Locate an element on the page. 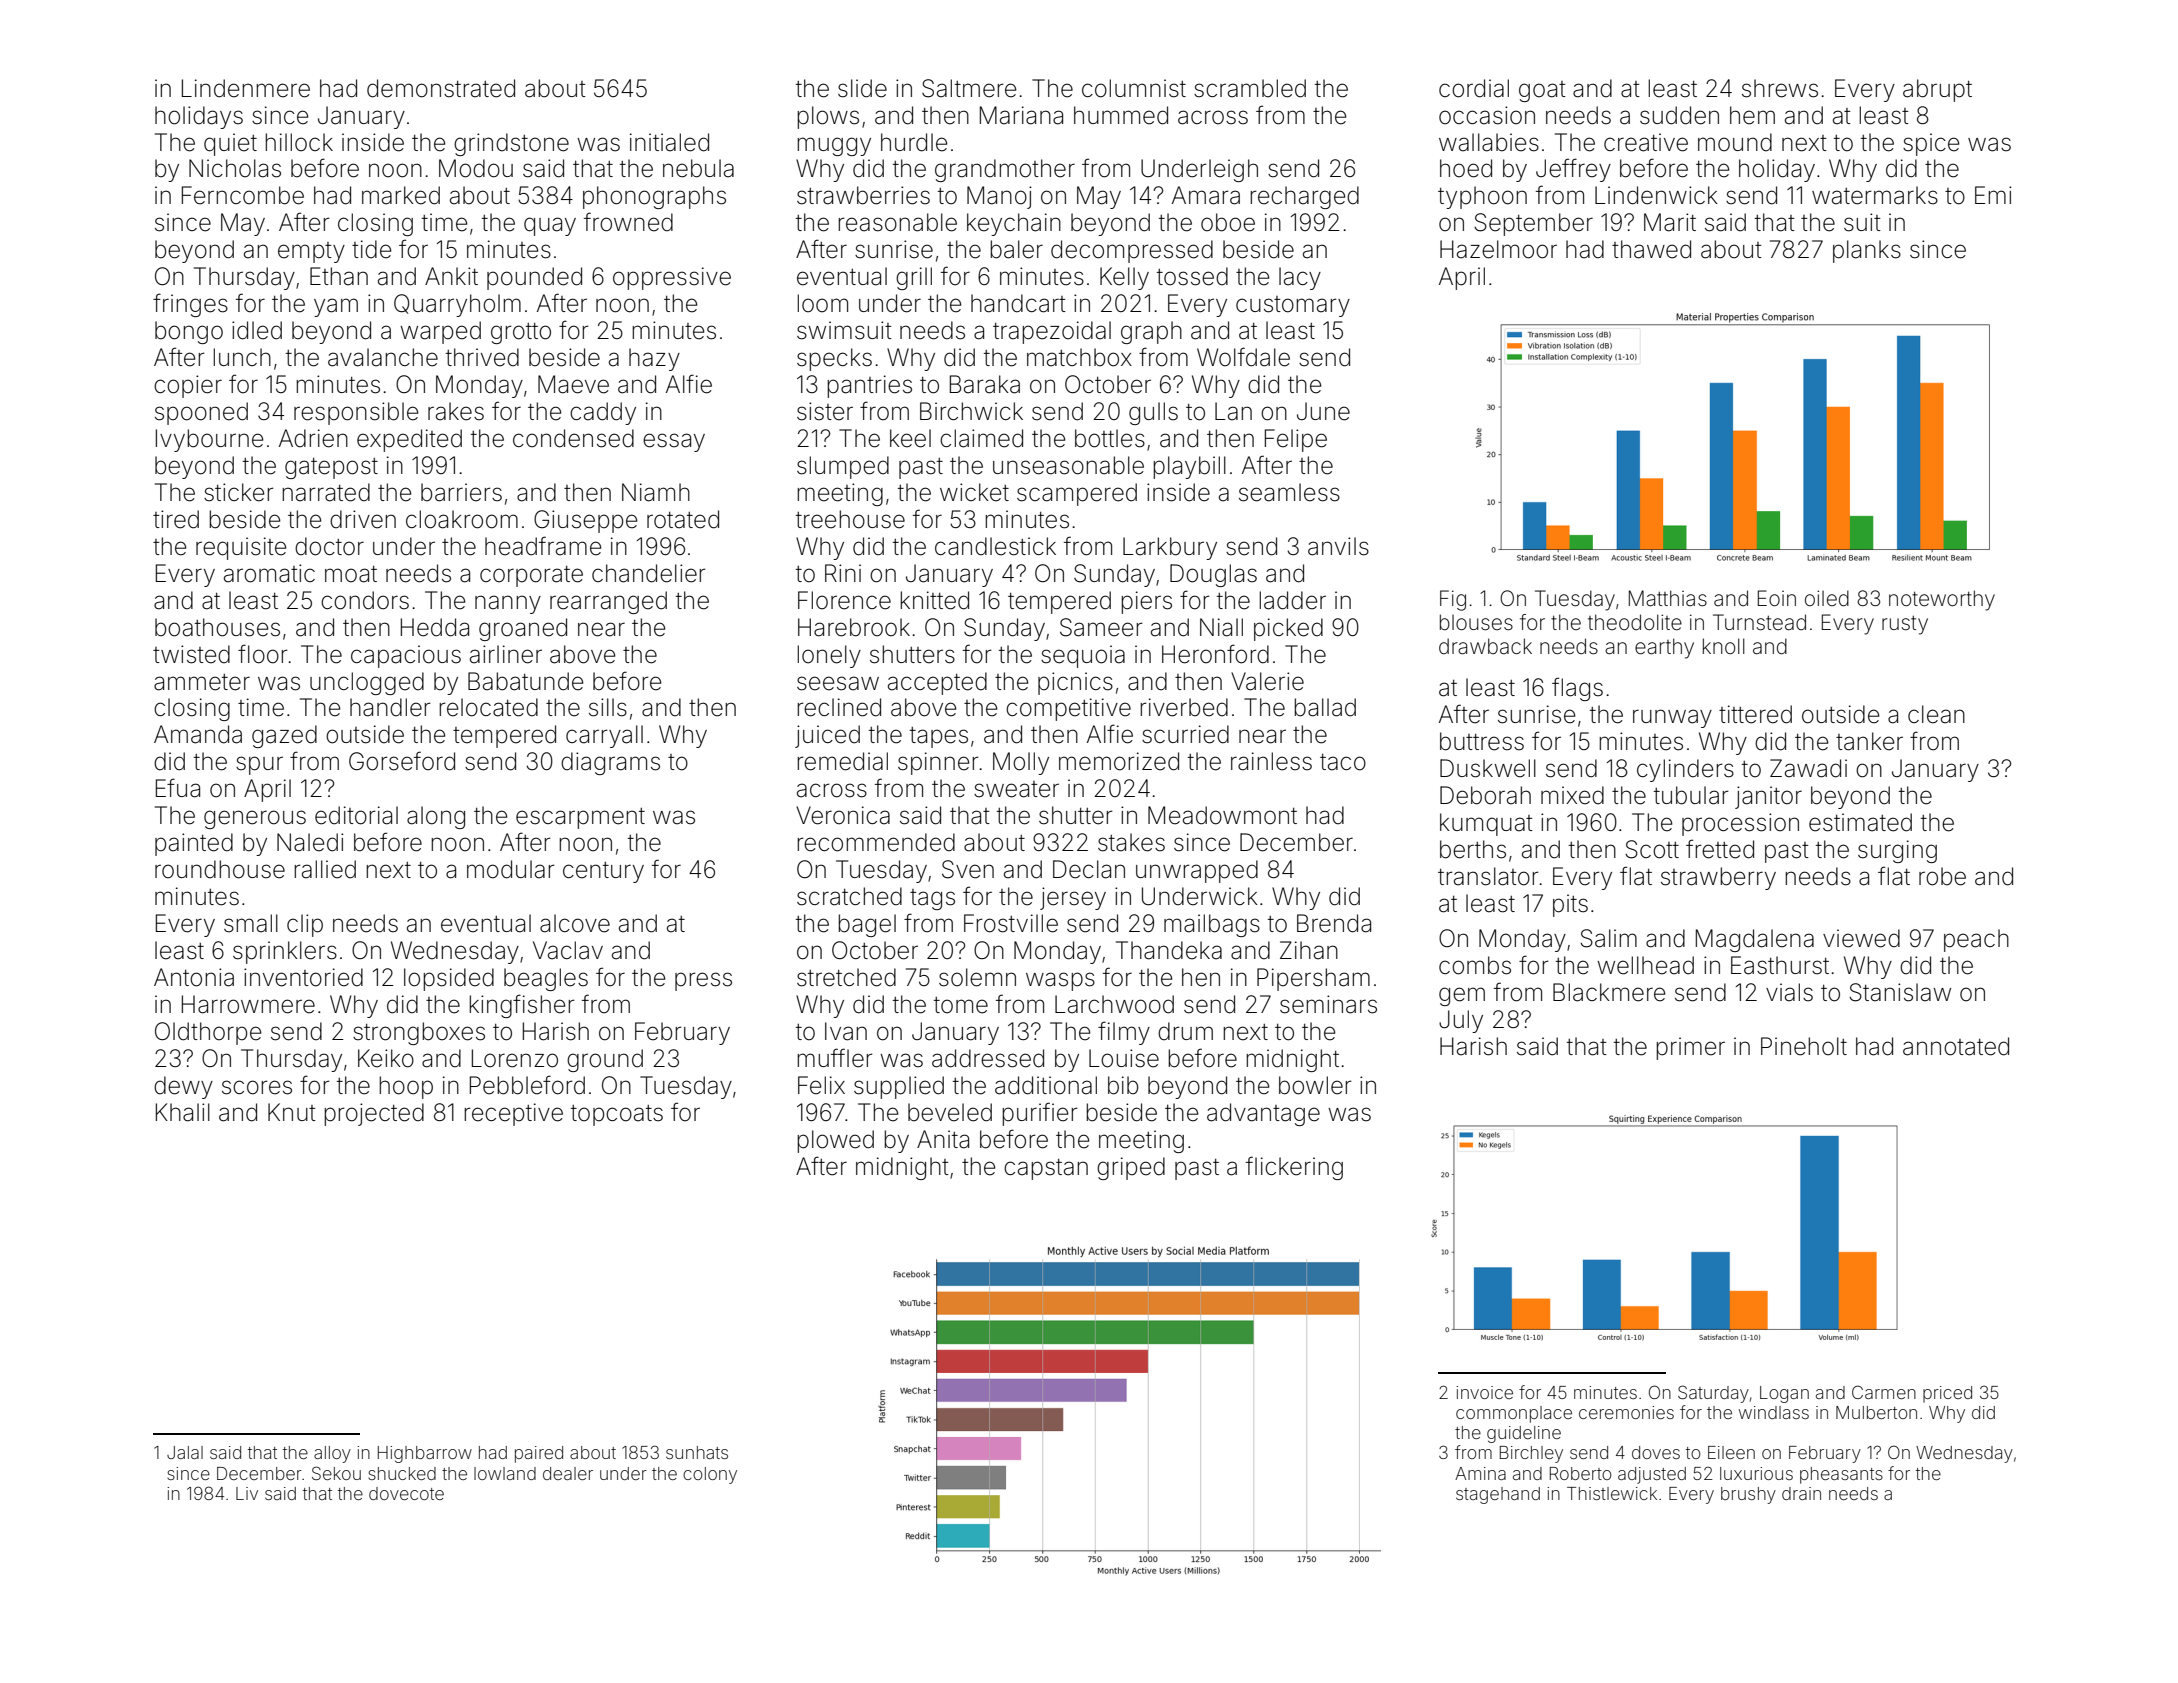 Image resolution: width=2178 pixels, height=1683 pixels. viewed is located at coordinates (1861, 938).
